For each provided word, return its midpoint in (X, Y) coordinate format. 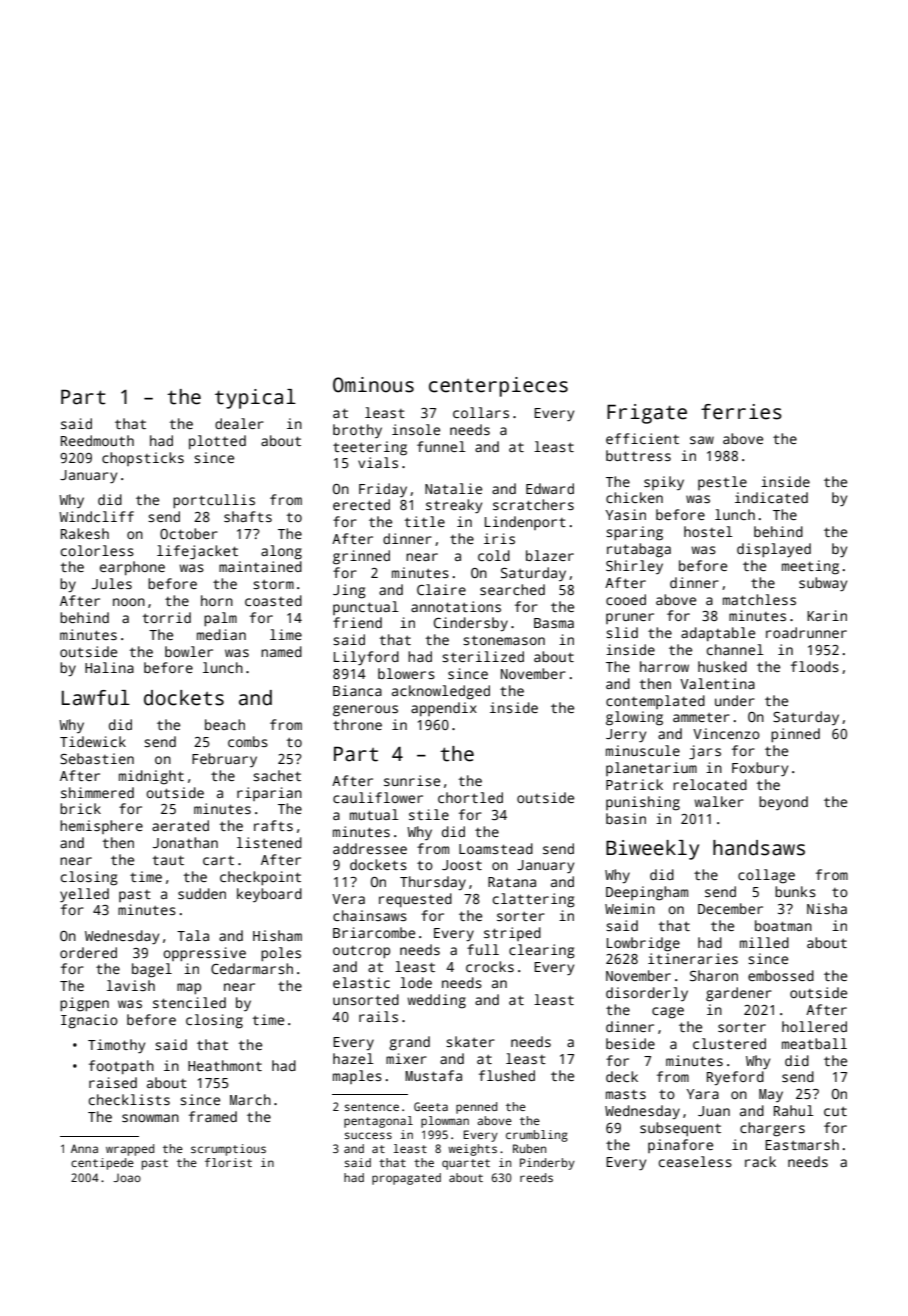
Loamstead (496, 848)
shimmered (97, 792)
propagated (406, 1179)
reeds (536, 1177)
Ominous (373, 385)
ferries (741, 412)
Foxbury (760, 769)
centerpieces (498, 387)
